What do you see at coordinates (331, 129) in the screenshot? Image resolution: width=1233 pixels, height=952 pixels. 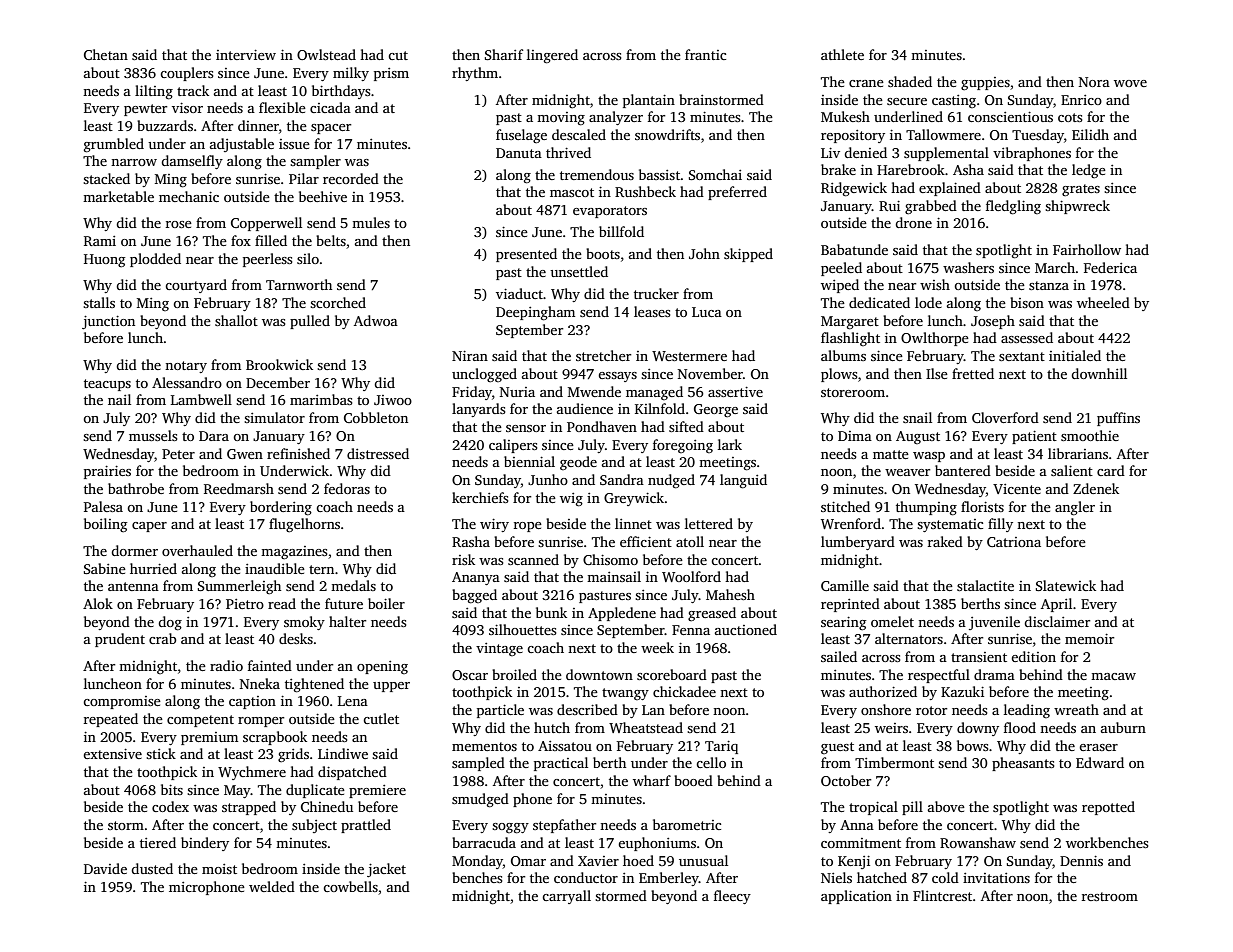 I see `spacer` at bounding box center [331, 129].
